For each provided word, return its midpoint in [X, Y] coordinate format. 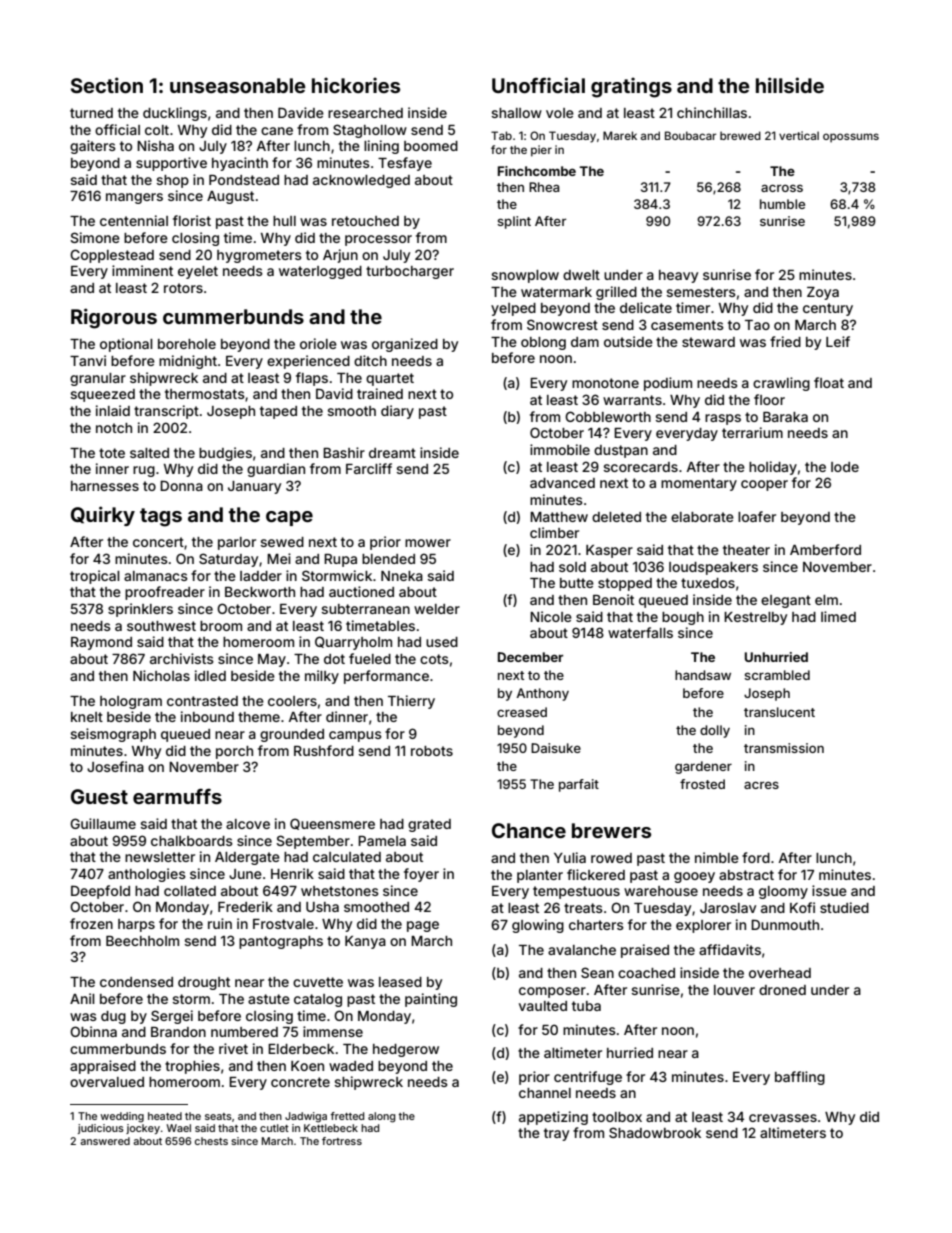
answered [105, 1141]
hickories [356, 85]
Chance [529, 830]
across [782, 188]
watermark [556, 292]
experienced [308, 362]
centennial [134, 220]
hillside [790, 85]
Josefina [115, 766]
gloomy [783, 892]
